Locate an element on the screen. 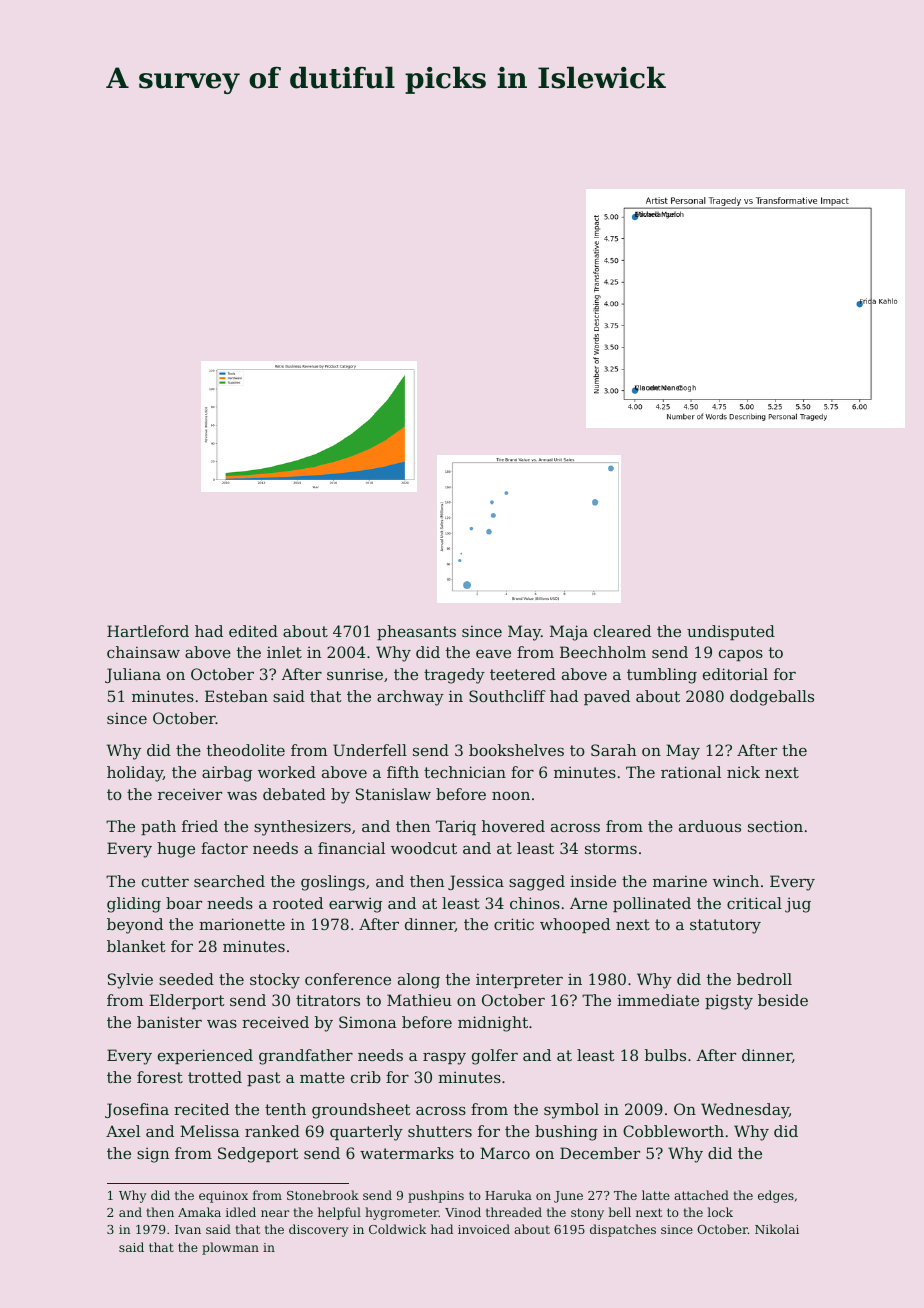 The width and height of the screenshot is (924, 1308). bulbs is located at coordinates (665, 1055).
